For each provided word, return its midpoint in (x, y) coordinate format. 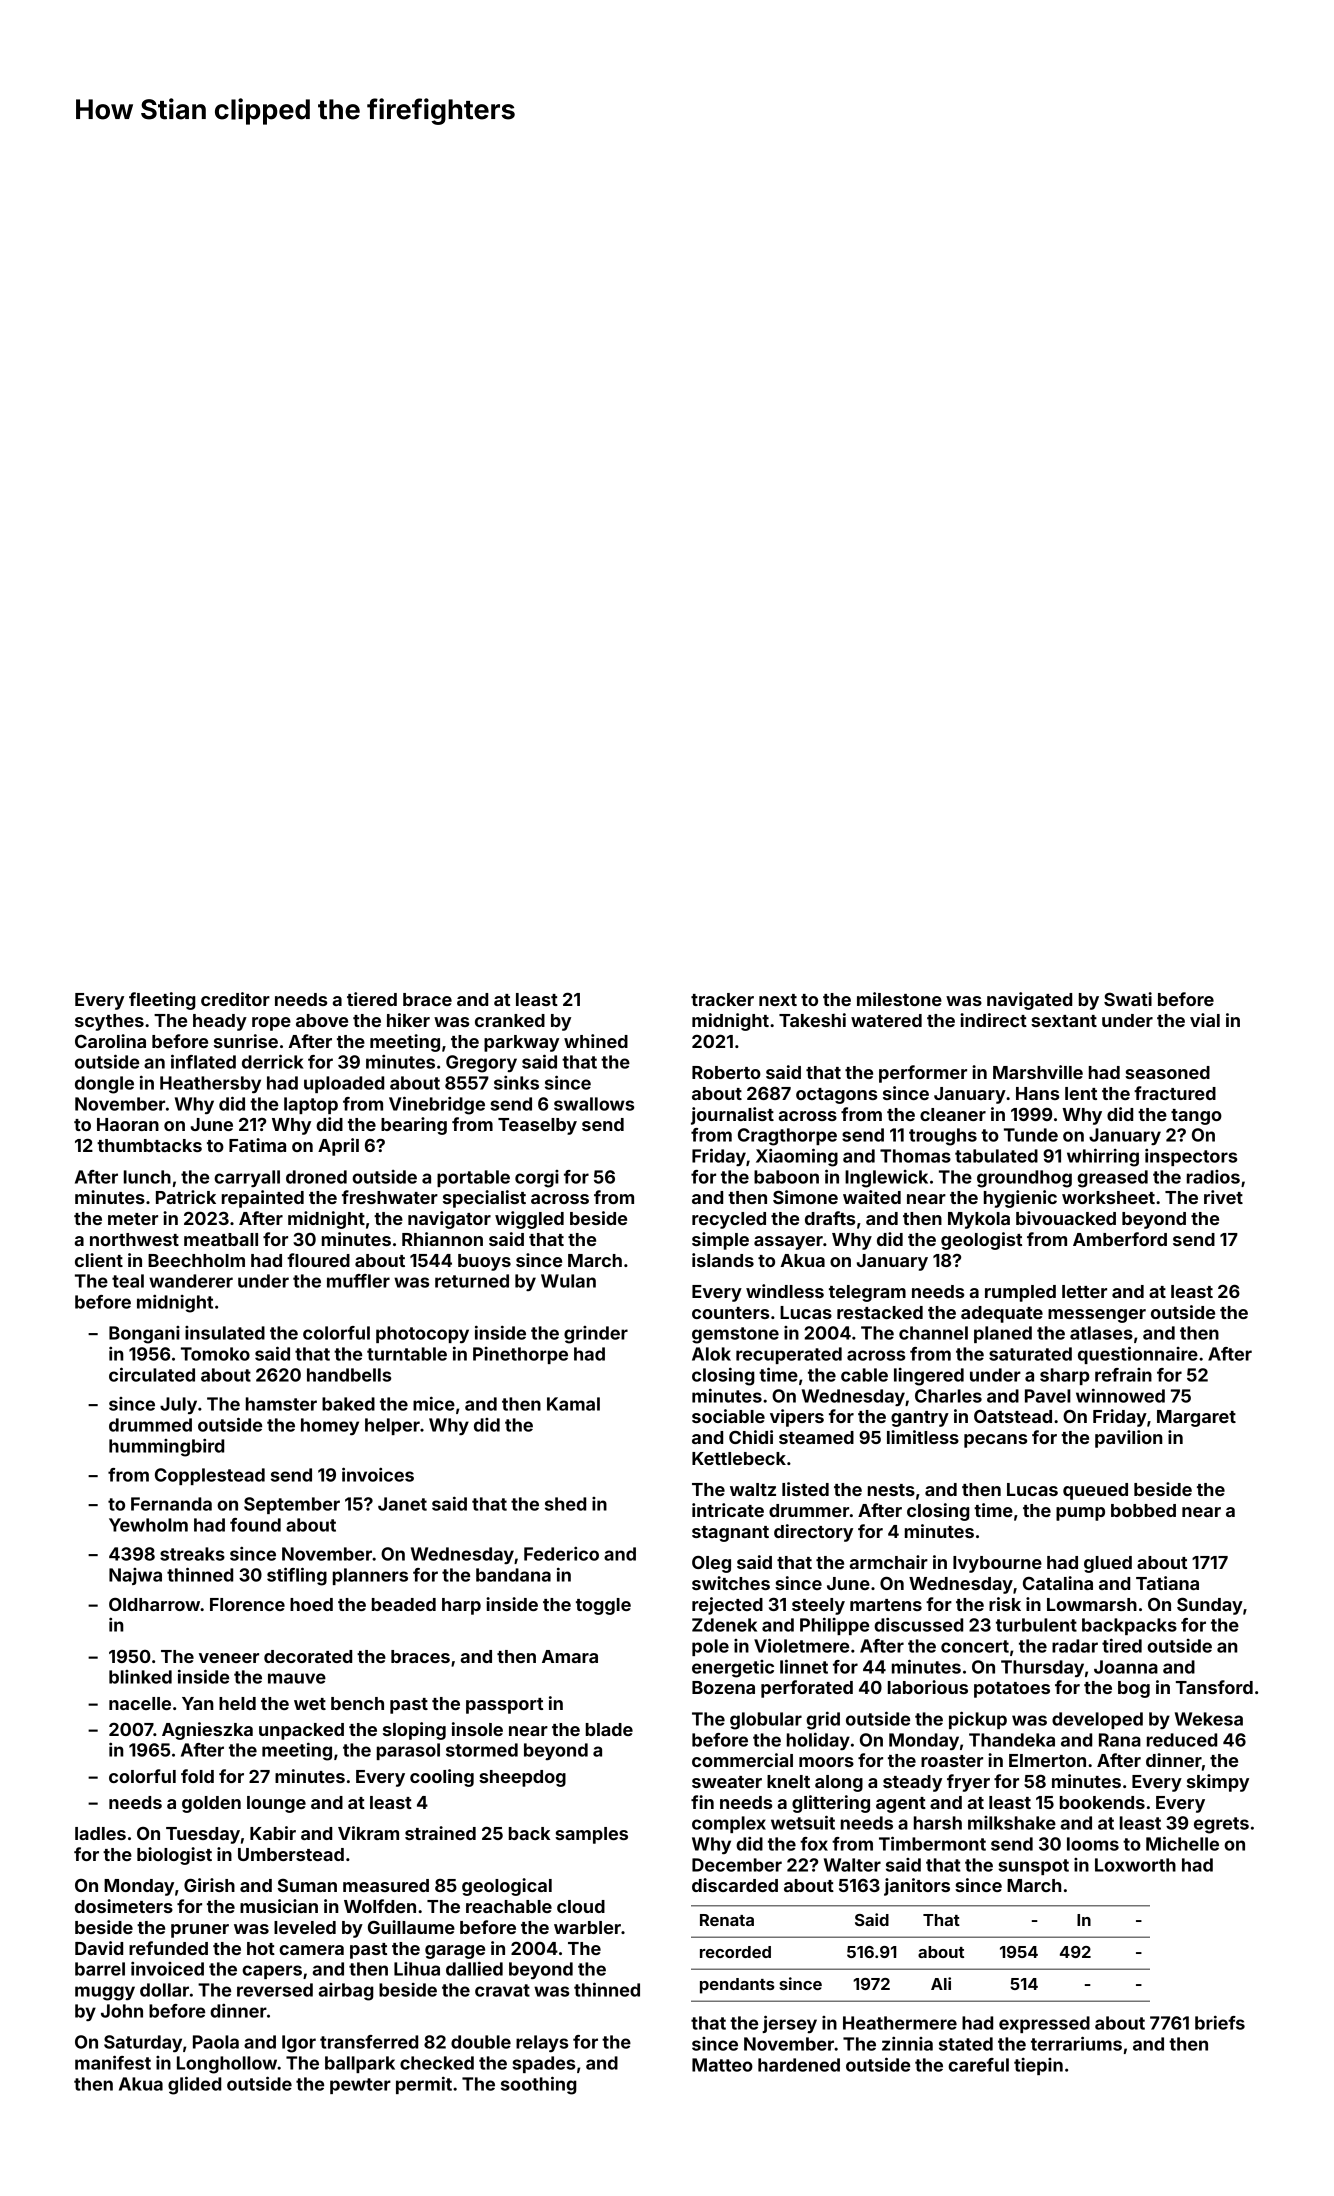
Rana (1120, 1740)
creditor (235, 999)
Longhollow (227, 2065)
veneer (229, 1658)
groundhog (1024, 1179)
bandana (513, 1575)
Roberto (726, 1072)
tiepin (1038, 2066)
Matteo (722, 2065)
